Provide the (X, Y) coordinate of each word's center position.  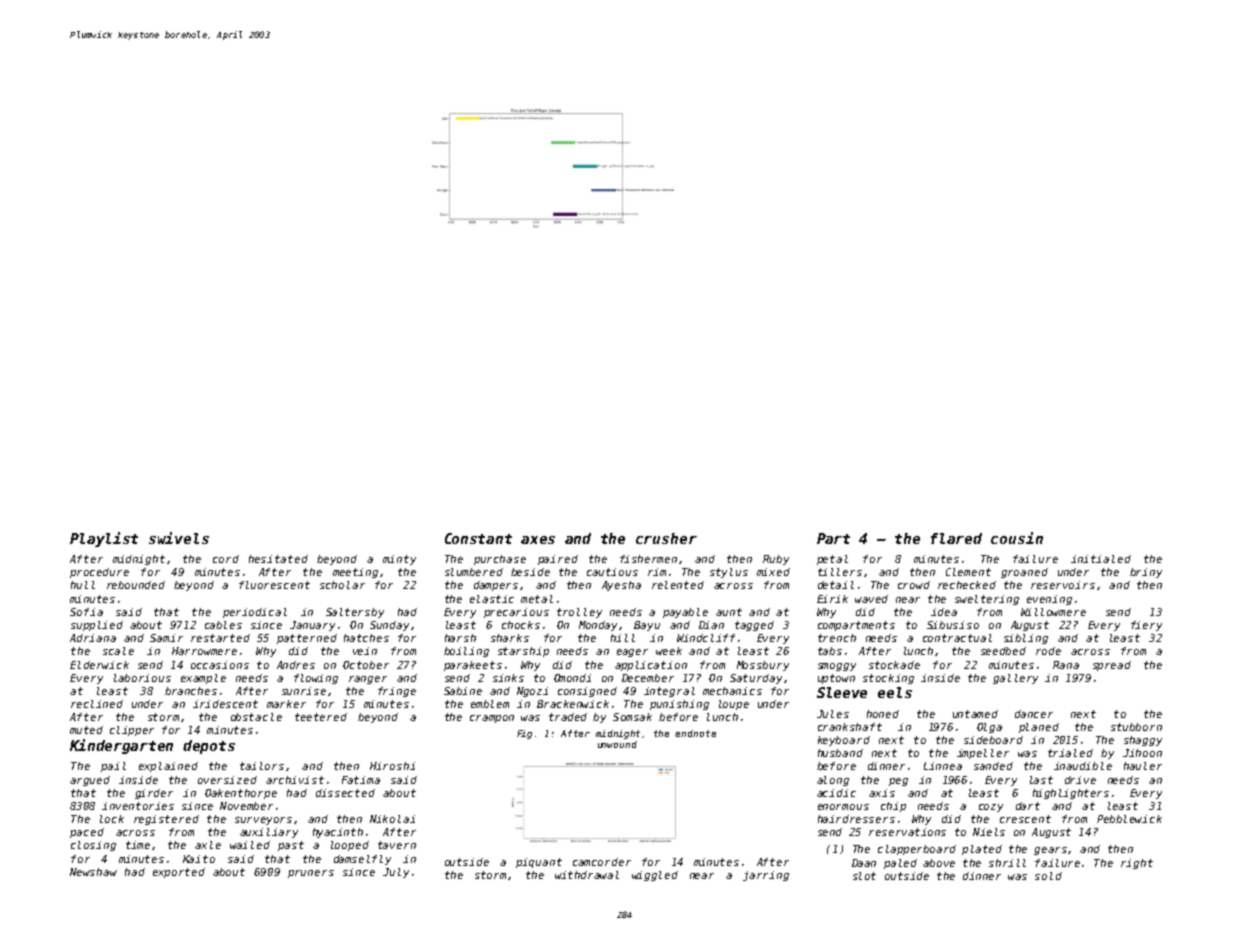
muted (86, 730)
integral (669, 692)
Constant (478, 538)
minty (399, 560)
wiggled (655, 876)
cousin (1017, 538)
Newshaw (93, 872)
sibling (1026, 639)
